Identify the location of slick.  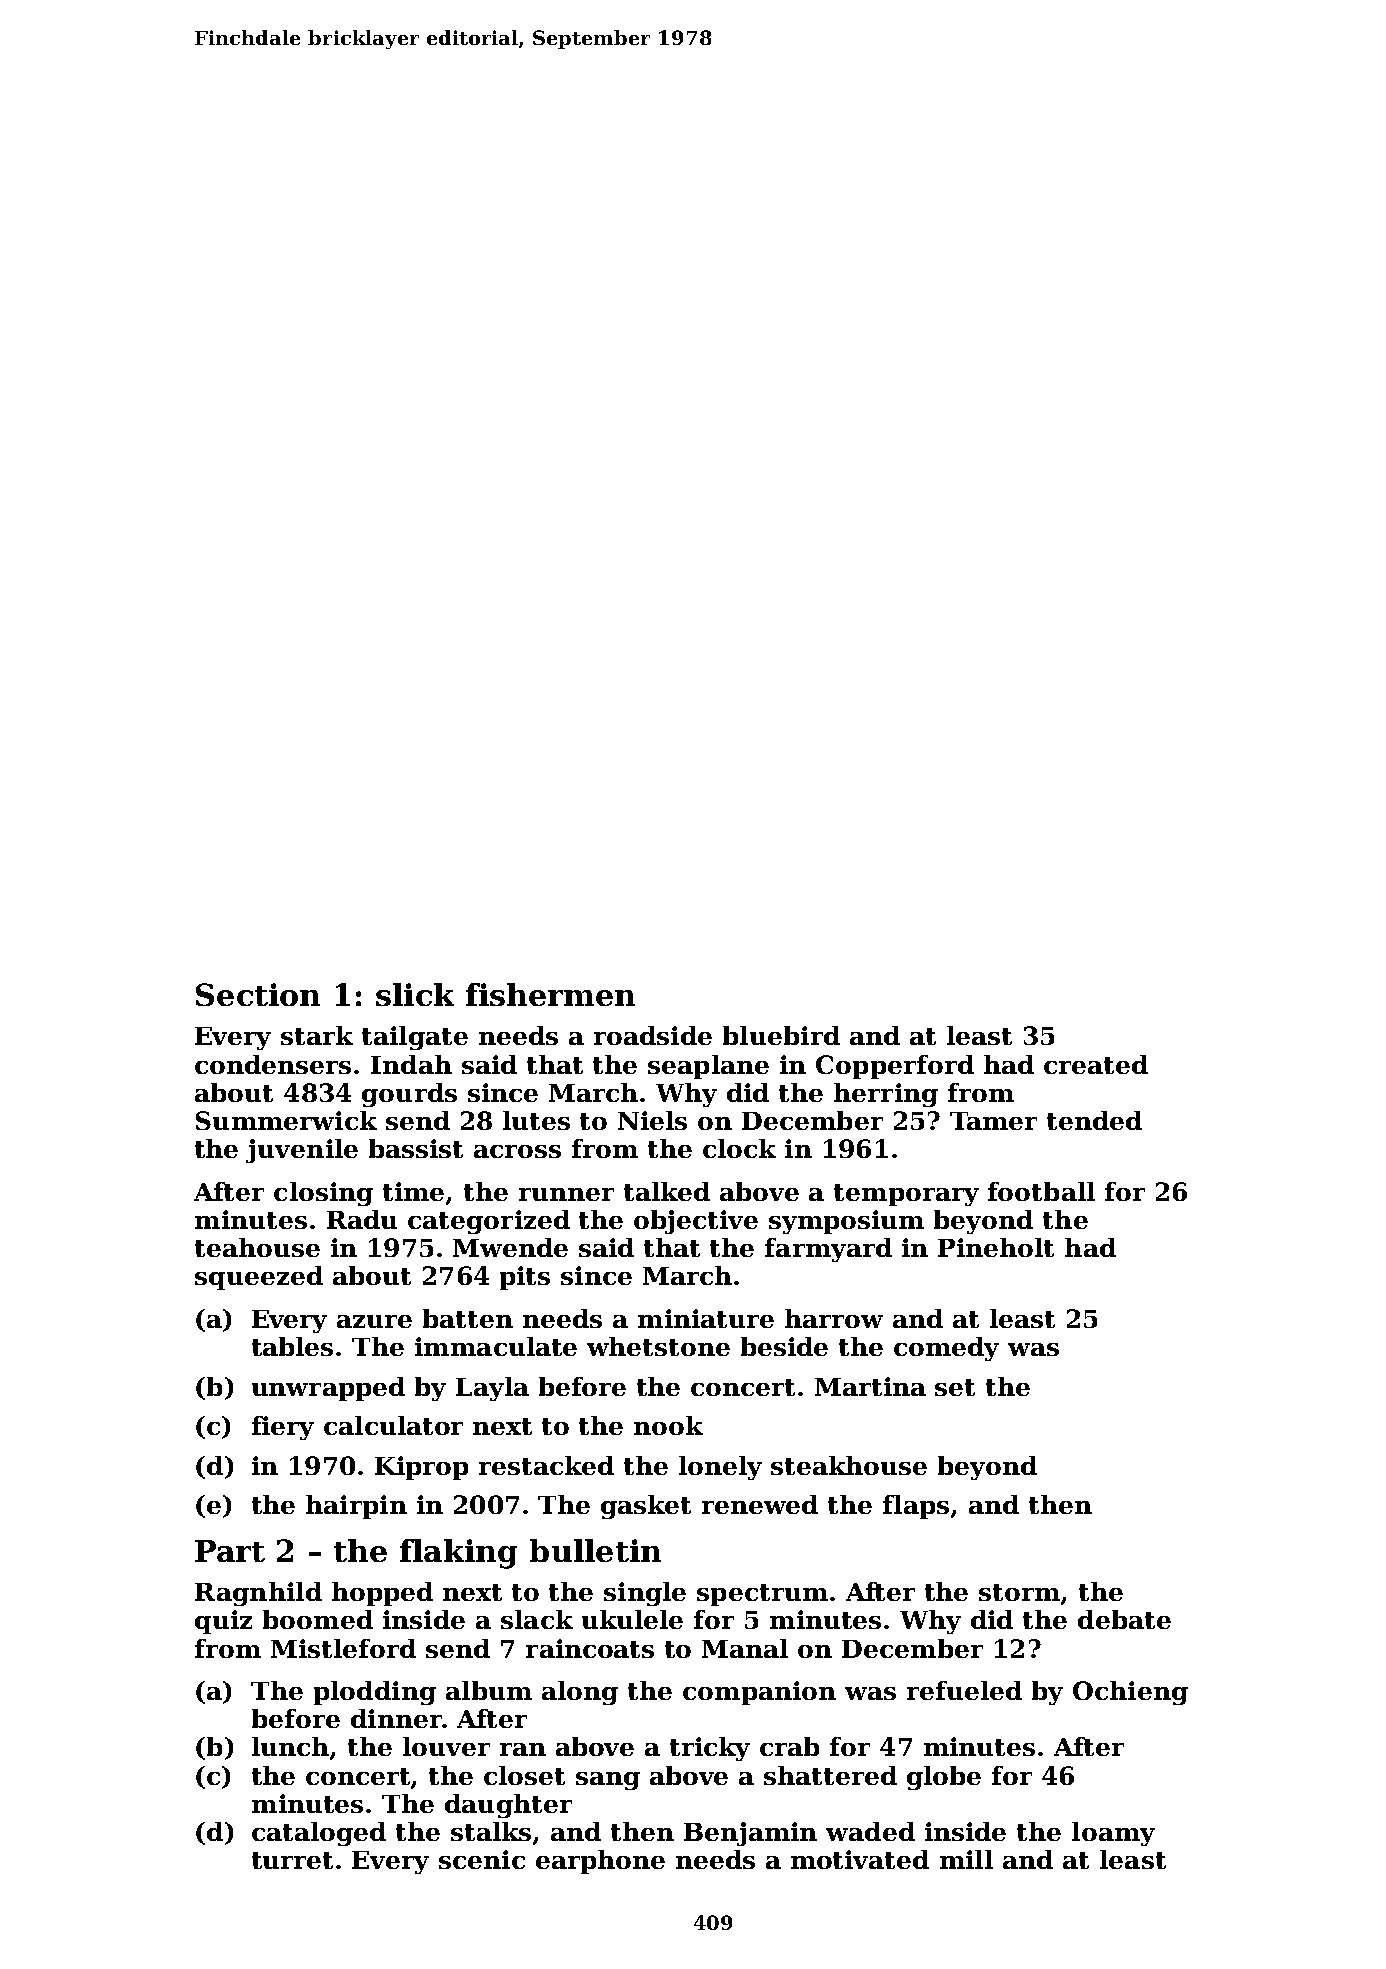
(415, 994).
